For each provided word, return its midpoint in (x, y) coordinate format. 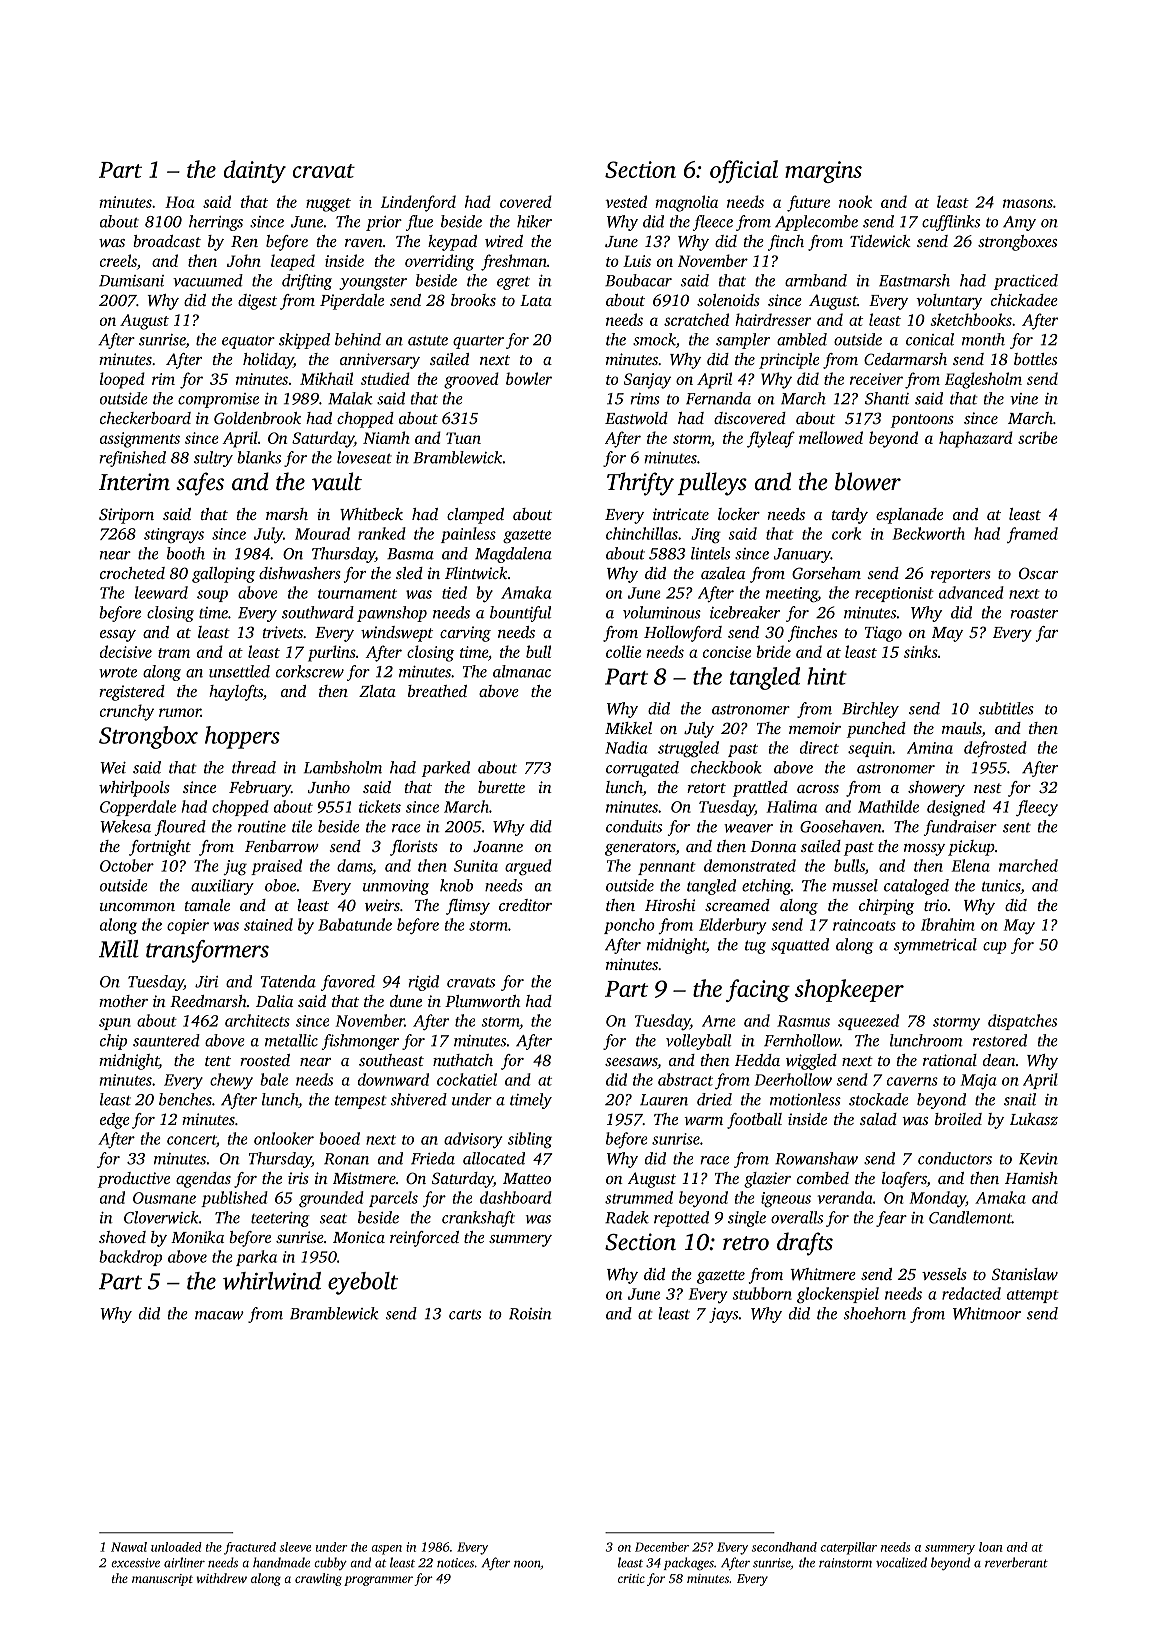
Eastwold (636, 418)
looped (122, 380)
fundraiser (960, 828)
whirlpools (134, 789)
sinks (921, 651)
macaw (219, 1315)
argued (528, 867)
